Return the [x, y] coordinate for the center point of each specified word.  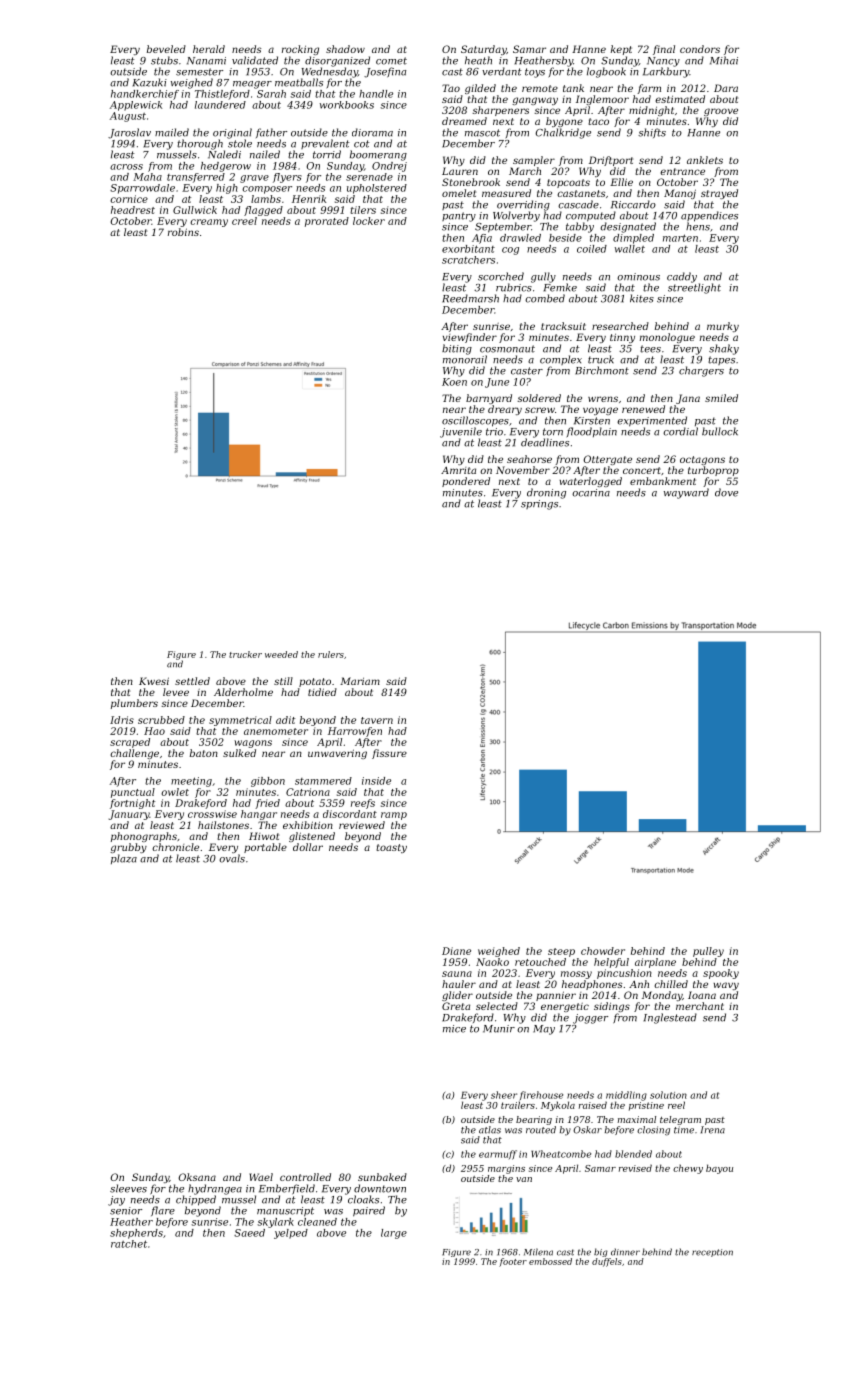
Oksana [197, 1177]
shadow [345, 49]
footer [513, 1262]
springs [539, 505]
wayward [686, 493]
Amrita [458, 470]
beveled [166, 49]
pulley [708, 952]
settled [192, 681]
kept [621, 50]
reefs [363, 804]
